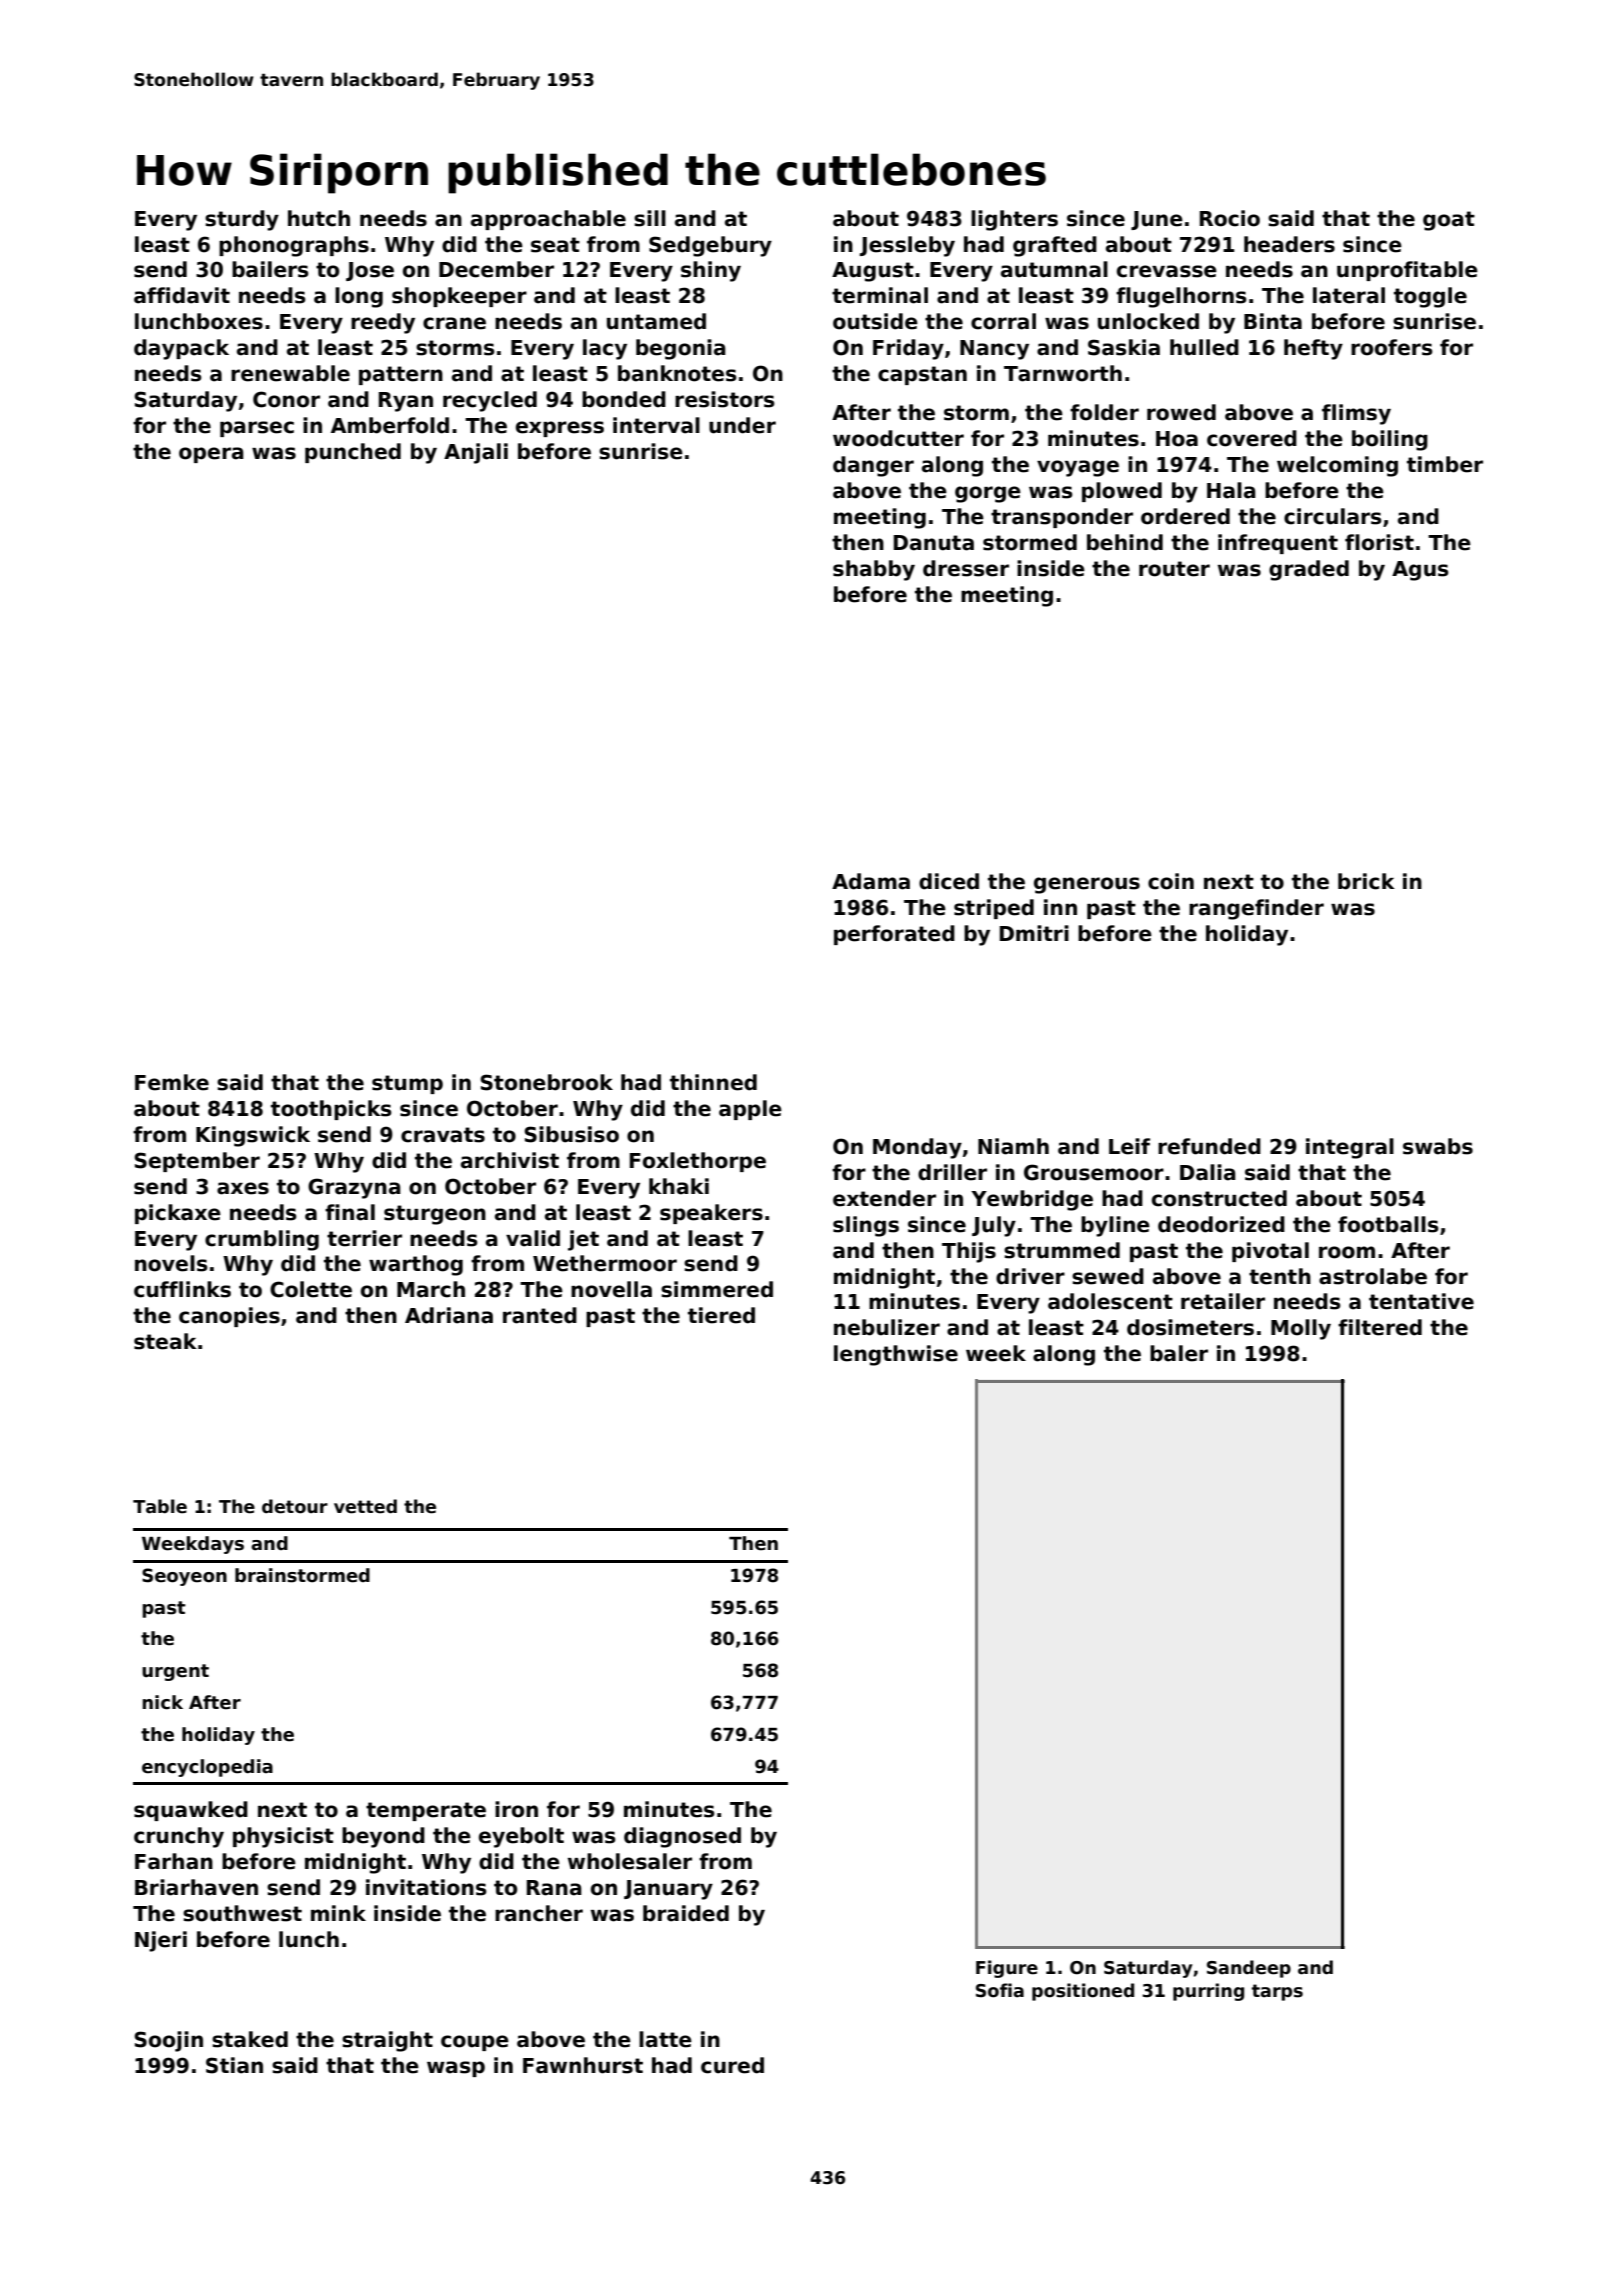 Image resolution: width=1620 pixels, height=2292 pixels. Describe the element at coordinates (401, 375) in the document. I see `pattern` at that location.
